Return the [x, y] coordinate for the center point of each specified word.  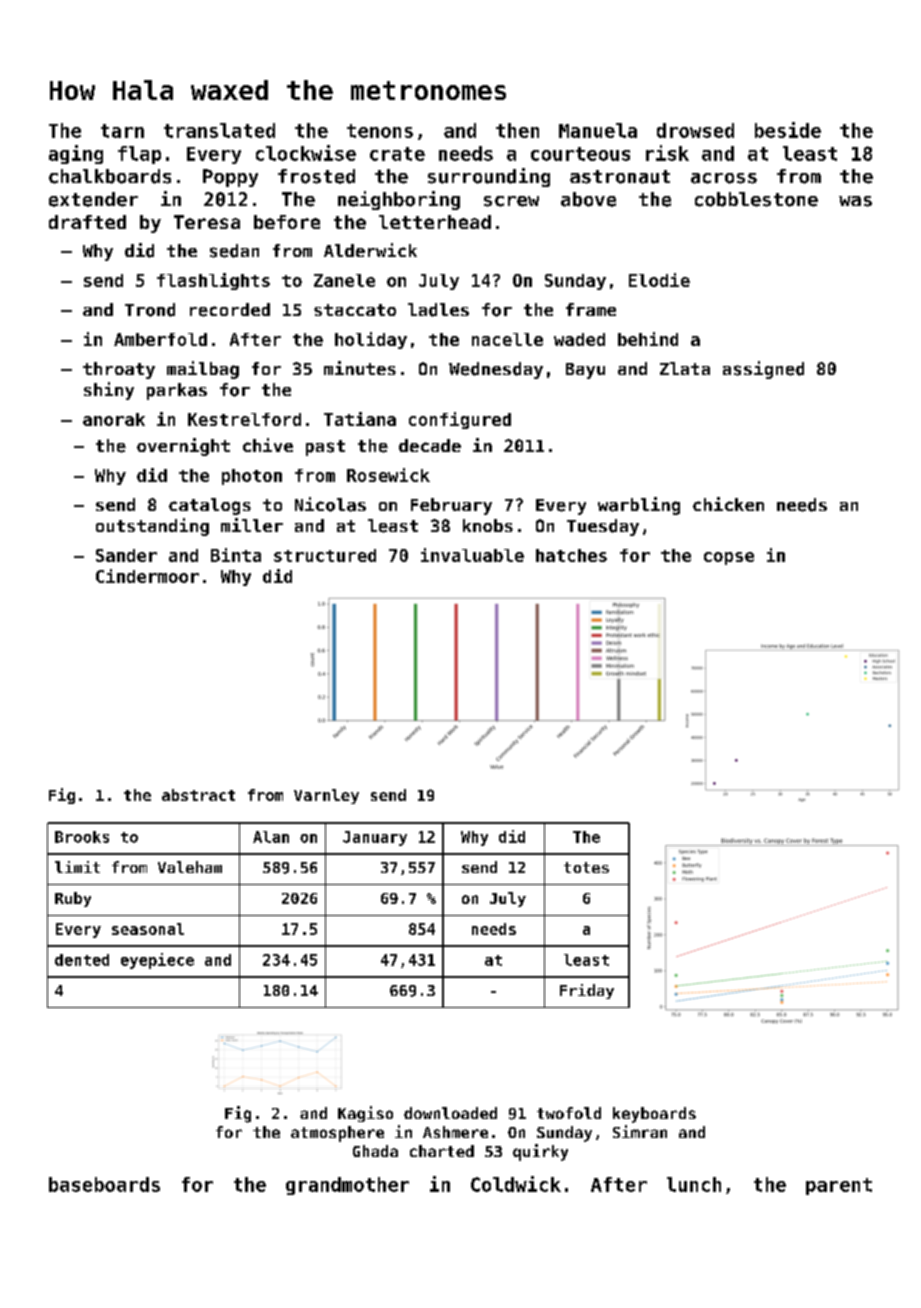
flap [139, 155]
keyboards [654, 1115]
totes [586, 867]
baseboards [104, 1184]
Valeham [190, 867]
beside [788, 130]
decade [430, 445]
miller [252, 525]
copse [729, 558]
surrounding [489, 177]
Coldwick [516, 1184]
